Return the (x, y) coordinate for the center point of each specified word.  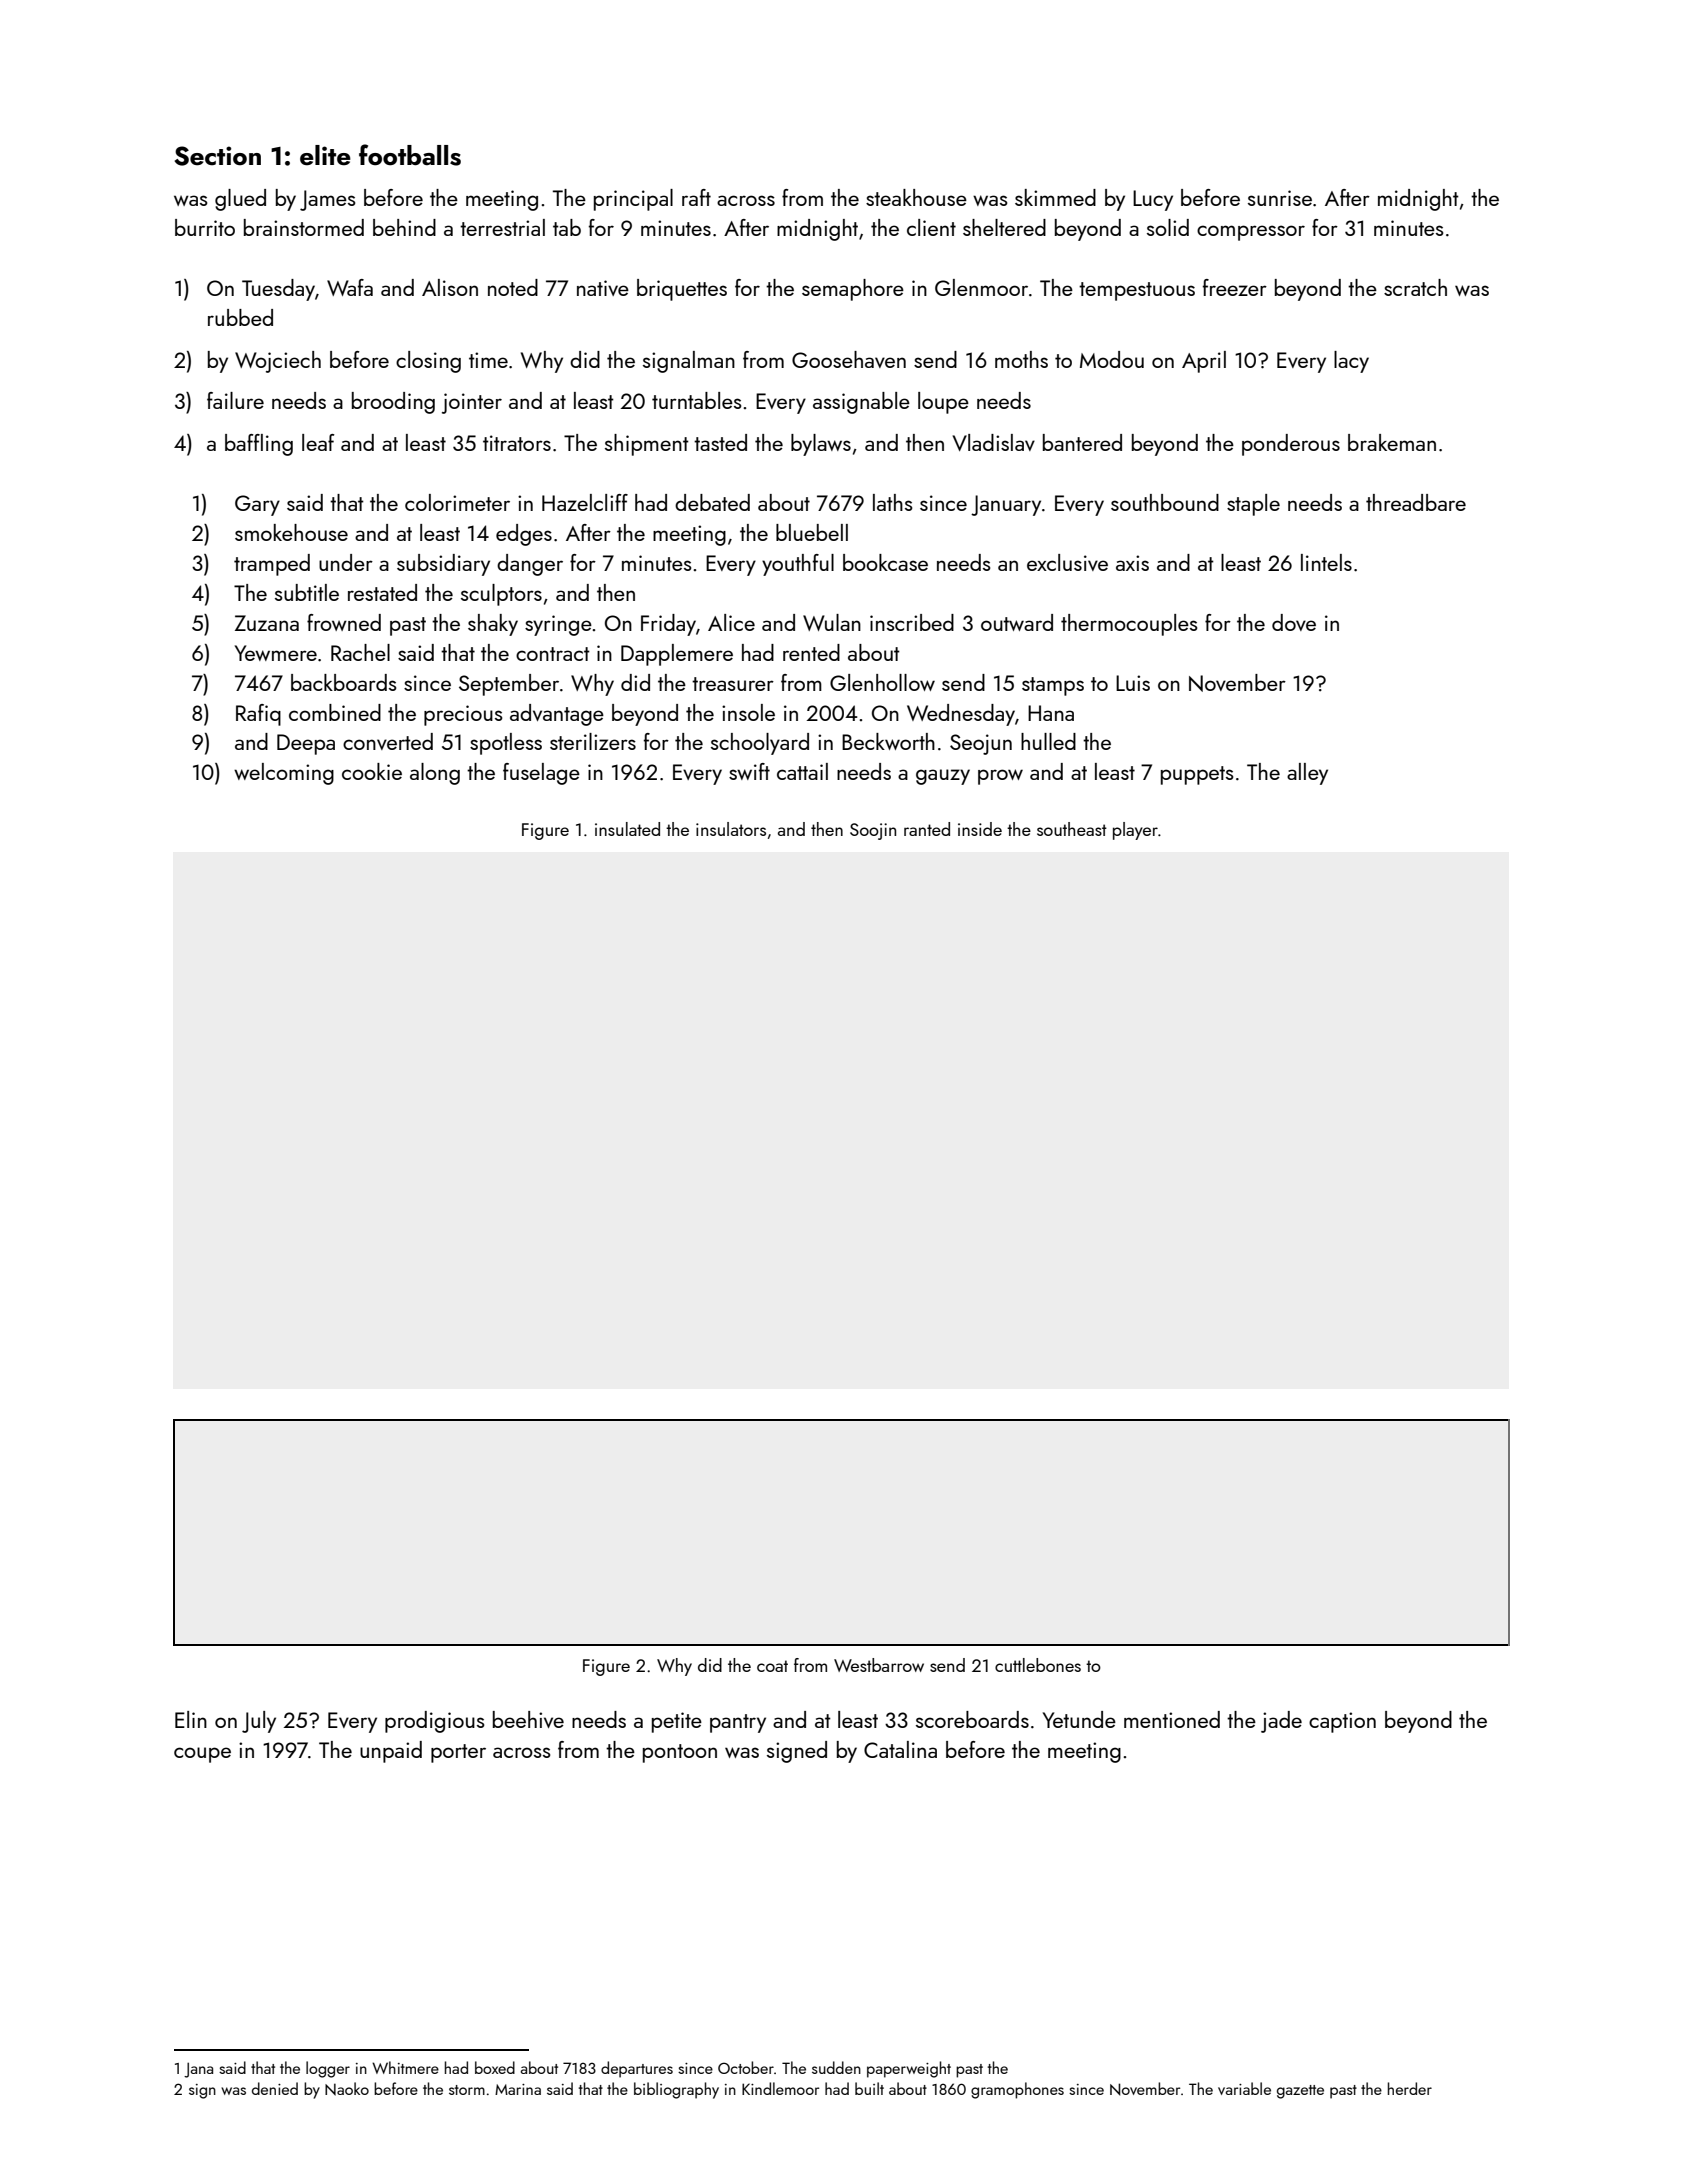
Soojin (873, 831)
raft (696, 197)
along (435, 774)
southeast (1072, 829)
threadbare (1416, 502)
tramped (272, 565)
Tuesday (278, 290)
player (1135, 831)
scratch (1415, 287)
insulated (627, 829)
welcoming (284, 774)
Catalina (900, 1749)
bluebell (812, 532)
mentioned (1172, 1719)
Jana (198, 2070)
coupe (202, 1755)
